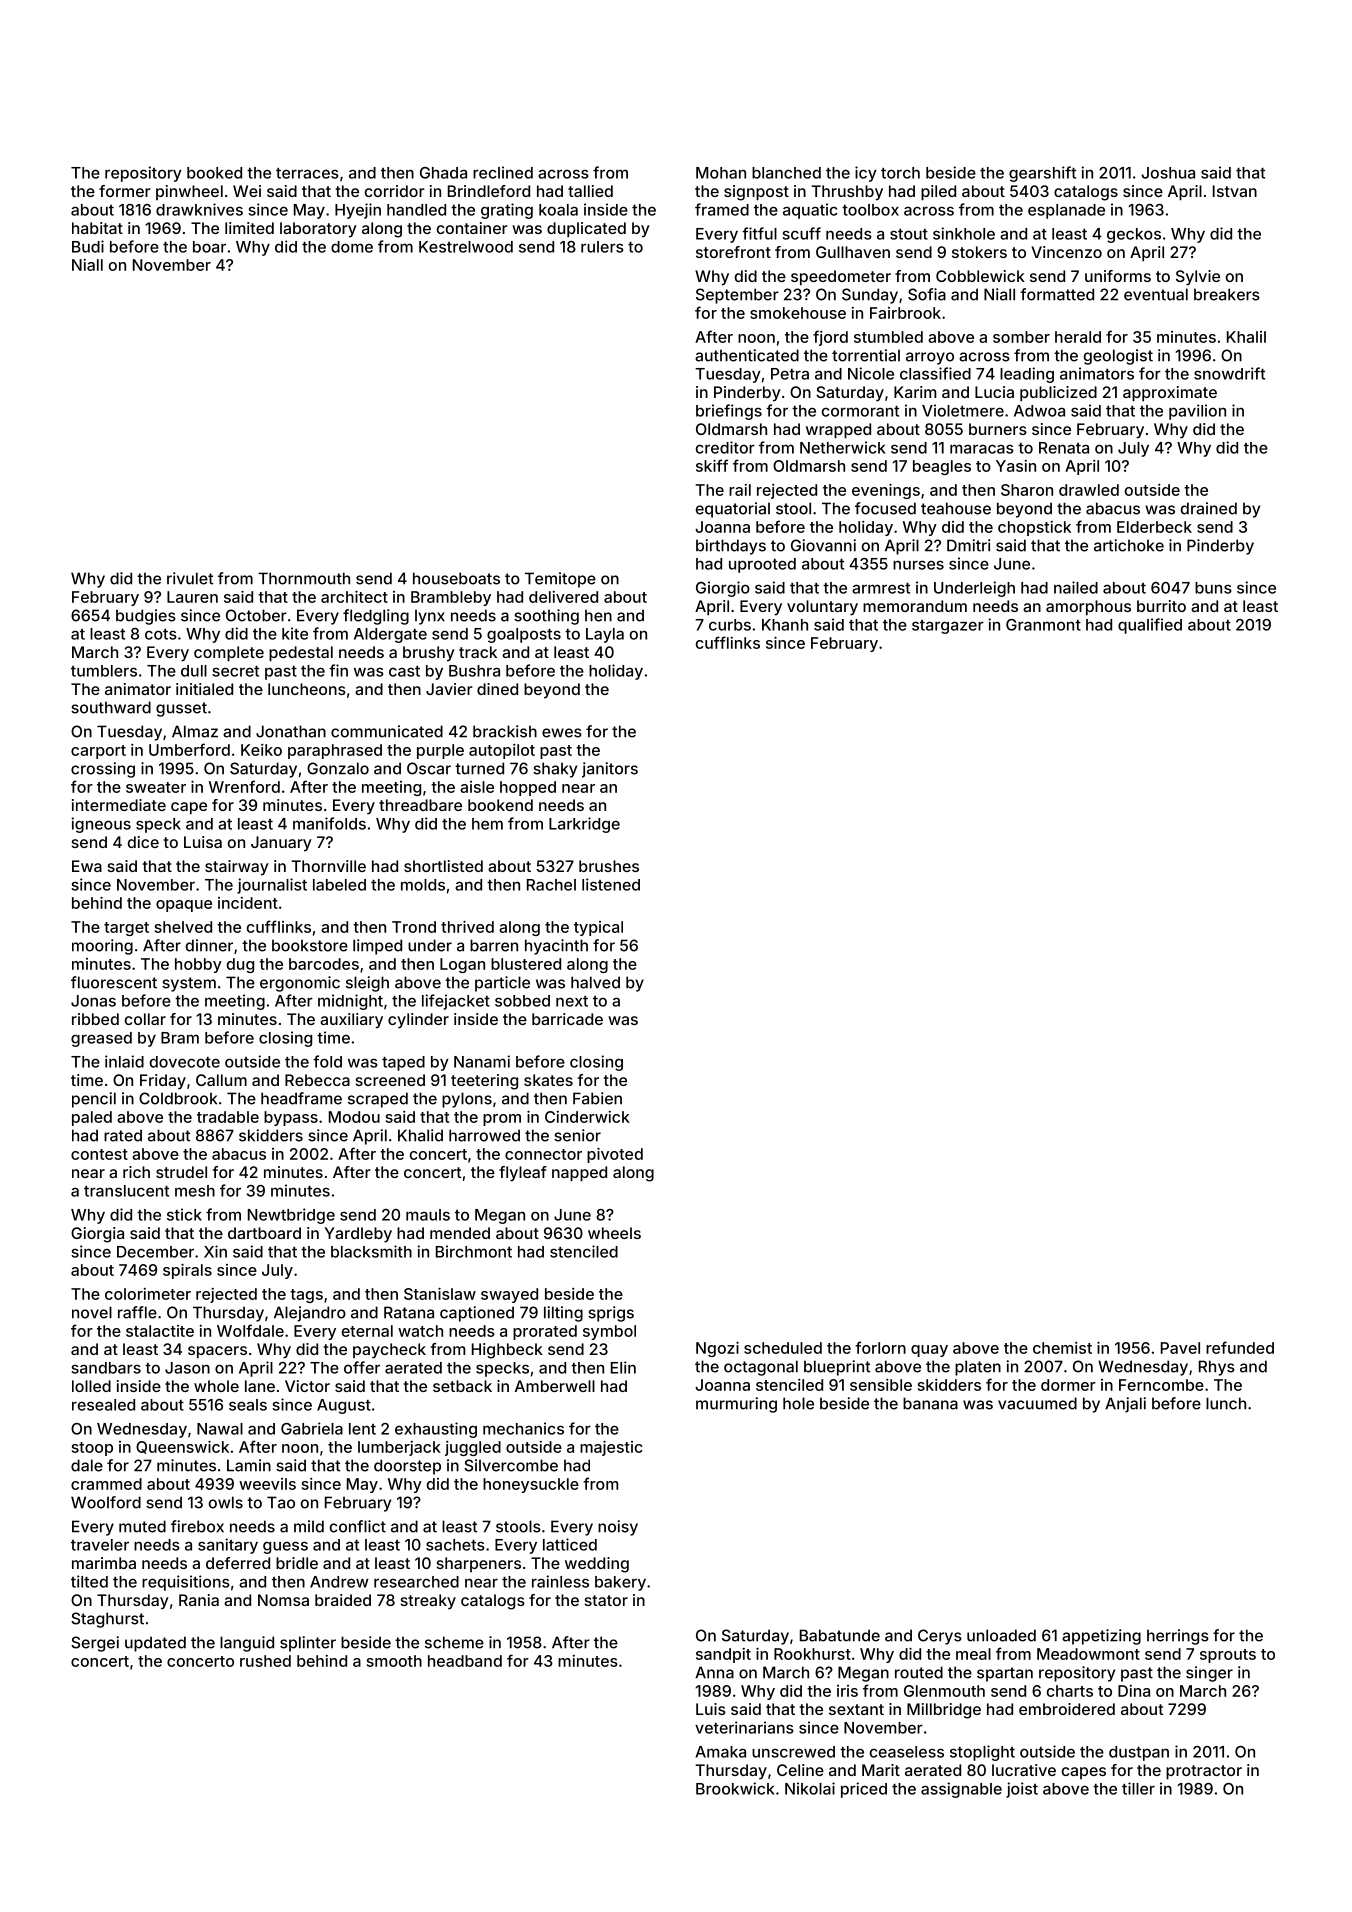 This page has width=1352, height=1912. What do you see at coordinates (721, 173) in the page?
I see `Mohan` at bounding box center [721, 173].
